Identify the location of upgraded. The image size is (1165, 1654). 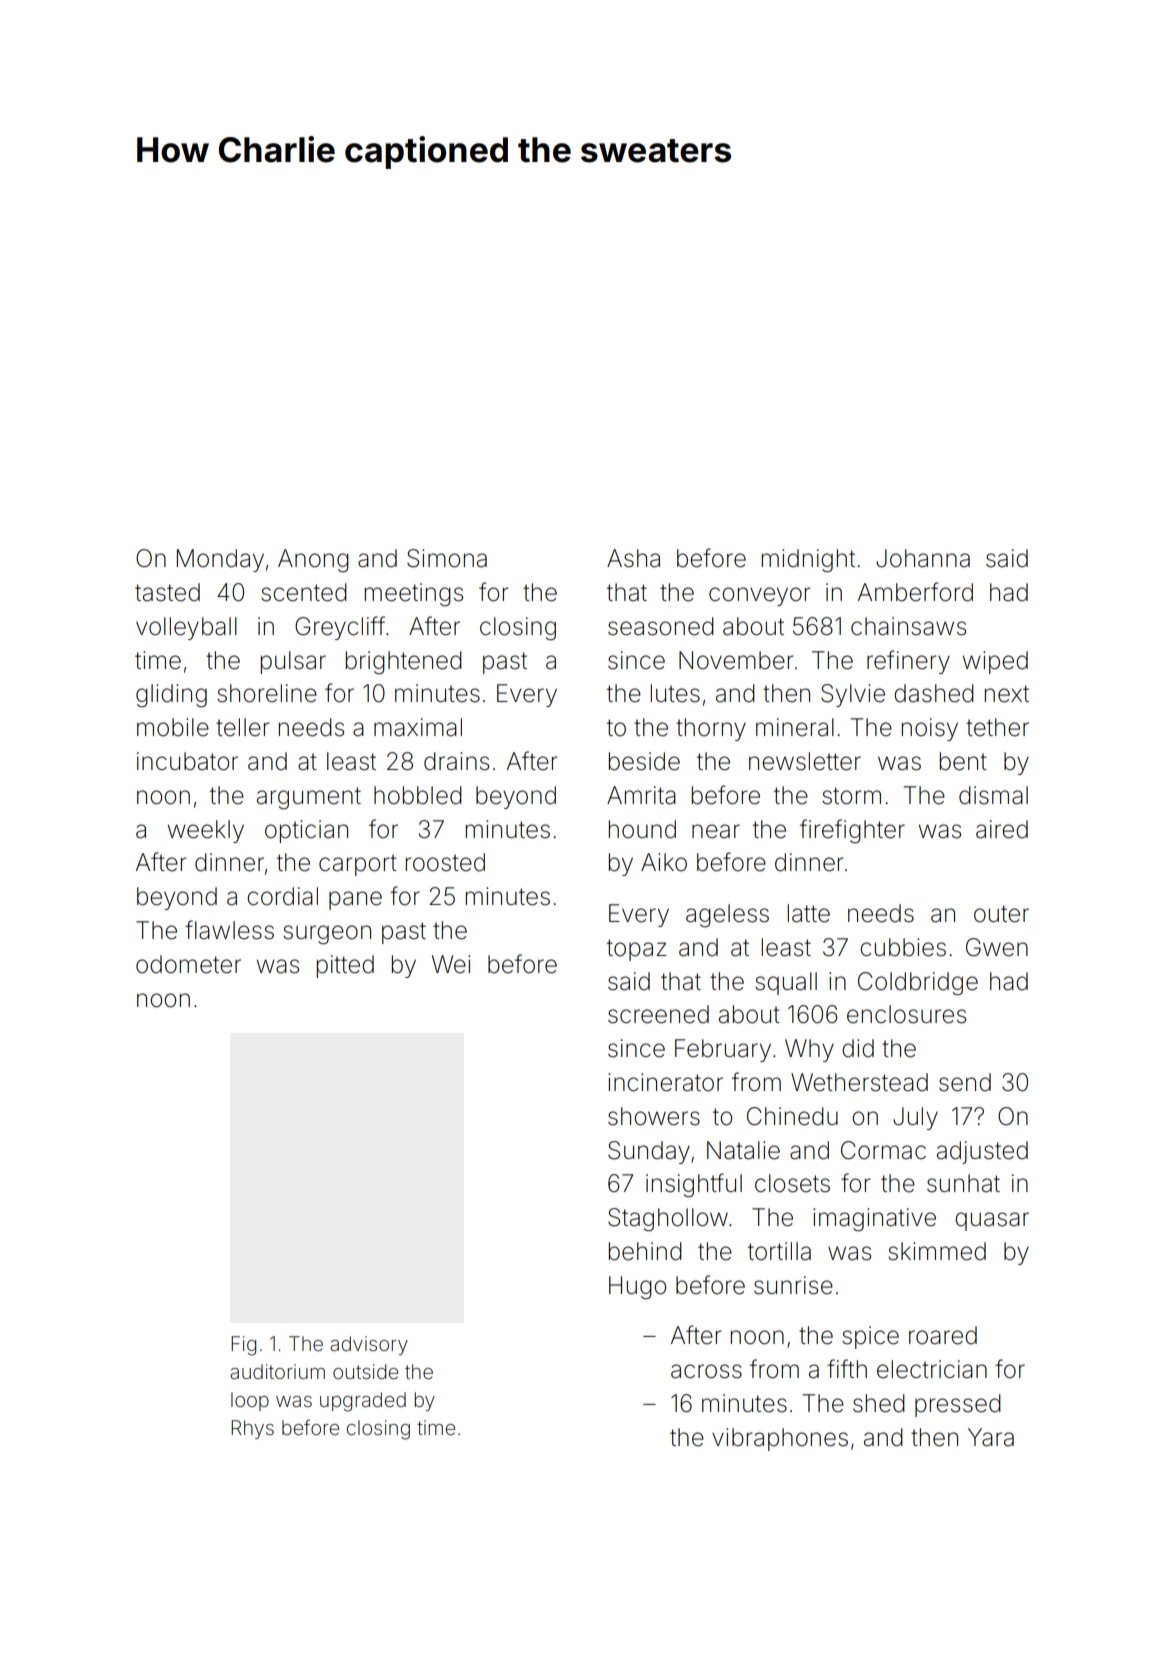
(363, 1402).
